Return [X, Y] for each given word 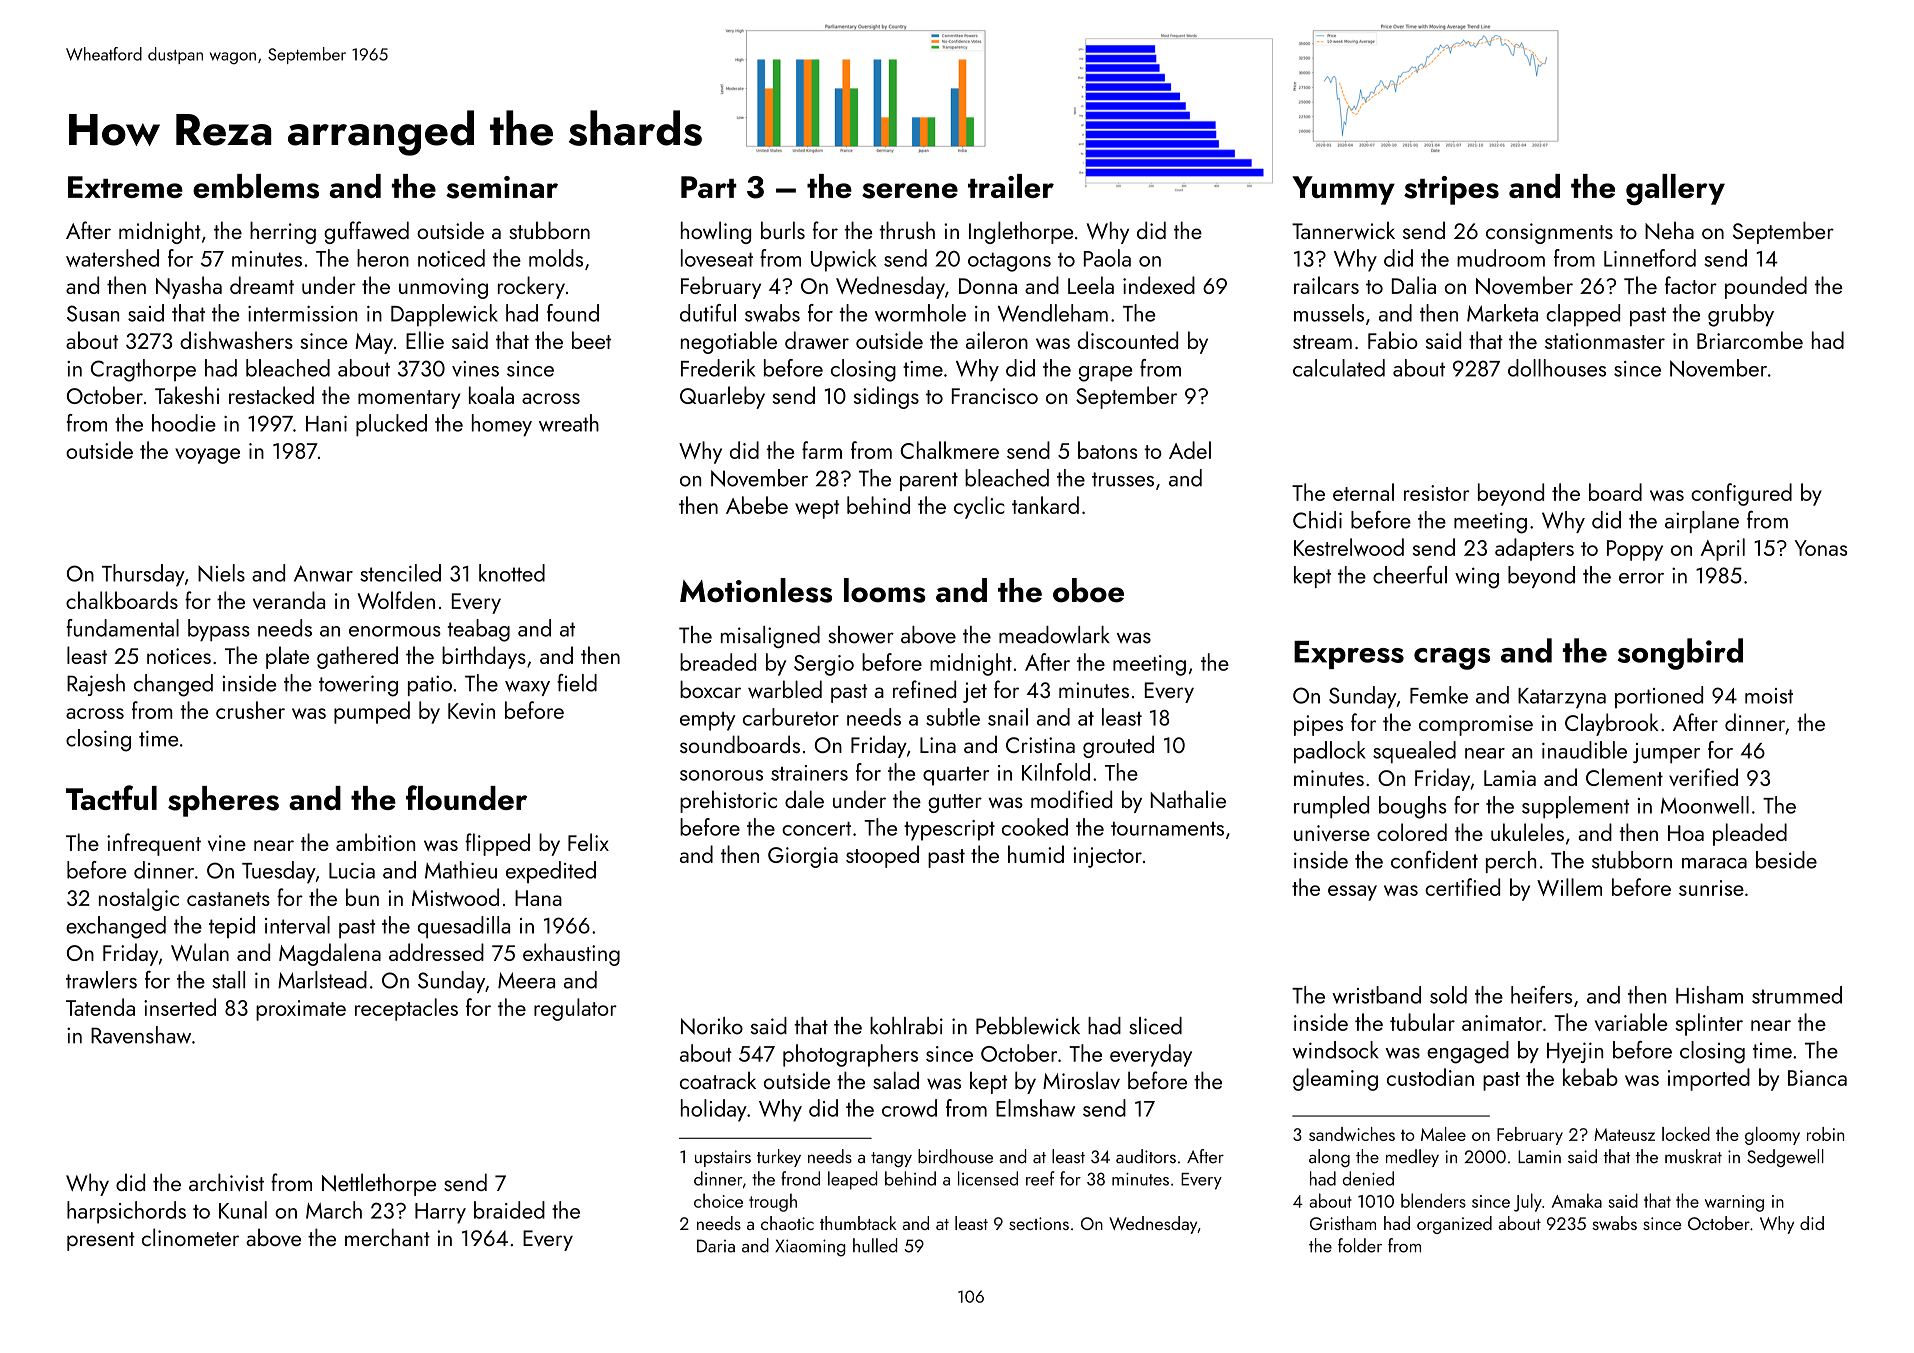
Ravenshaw [141, 1035]
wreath [569, 423]
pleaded [1750, 834]
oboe [1088, 590]
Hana [538, 898]
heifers [1541, 995]
